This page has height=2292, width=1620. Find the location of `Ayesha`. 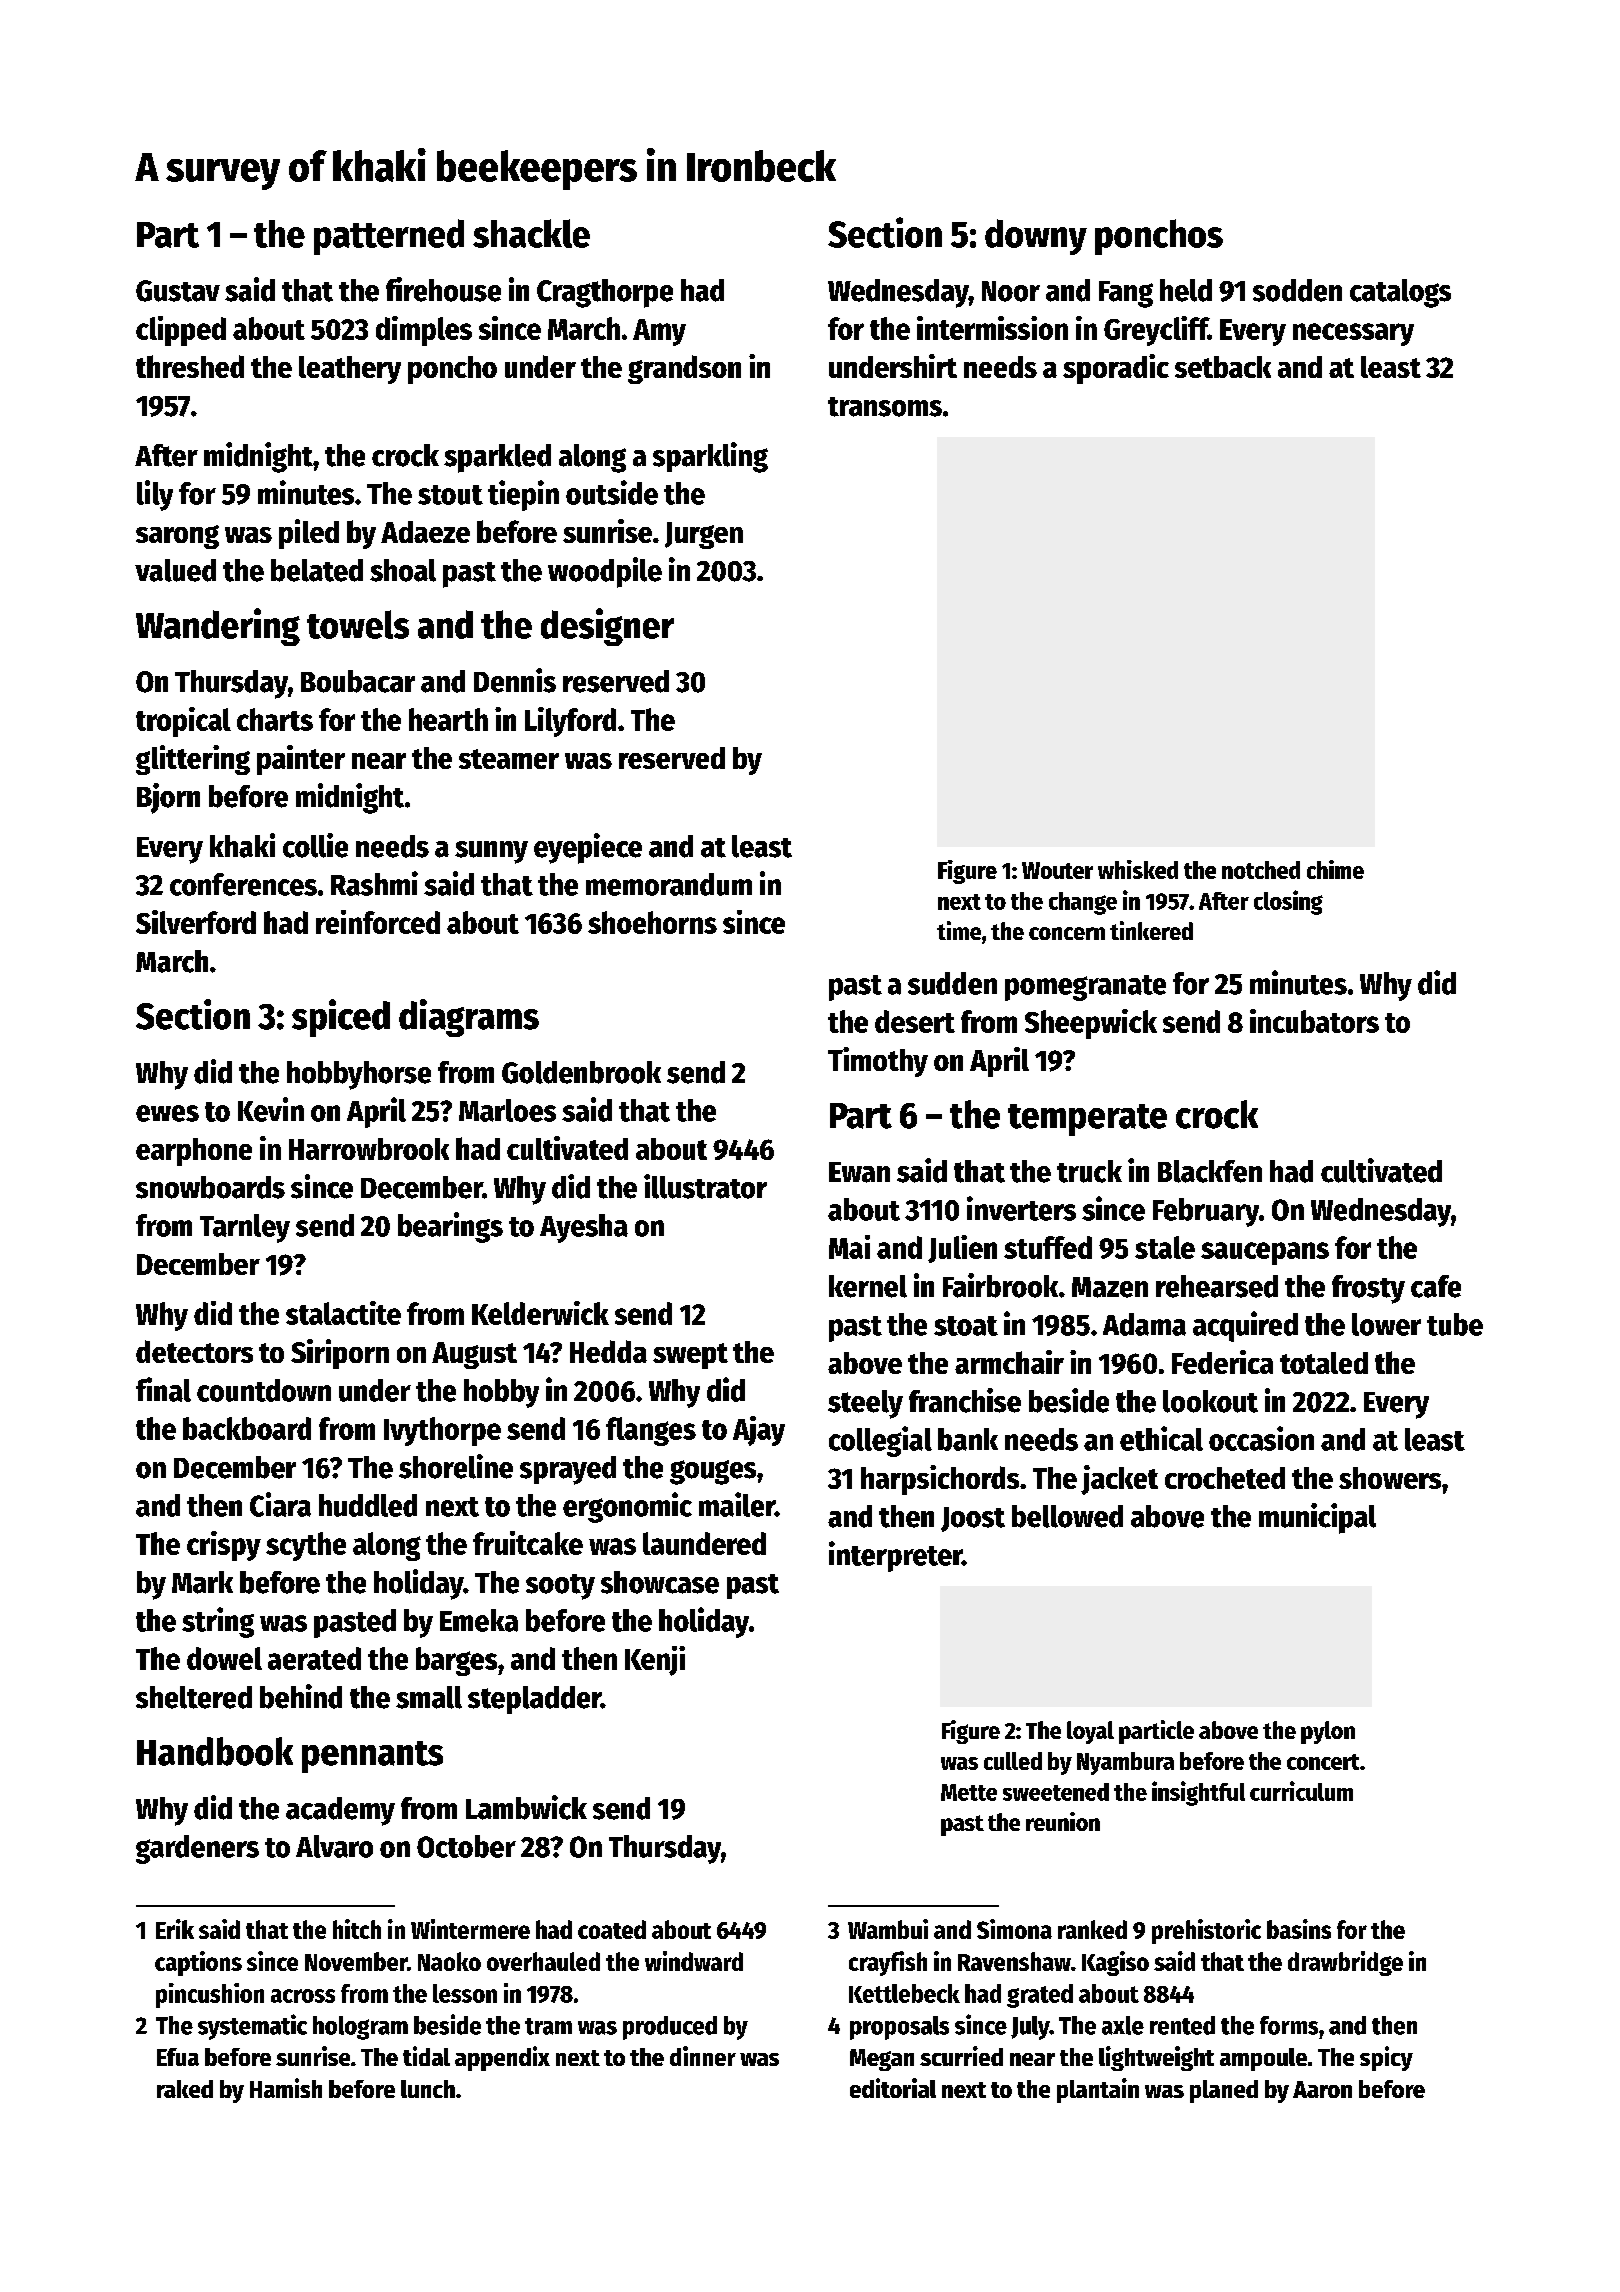

Ayesha is located at coordinates (584, 1228).
